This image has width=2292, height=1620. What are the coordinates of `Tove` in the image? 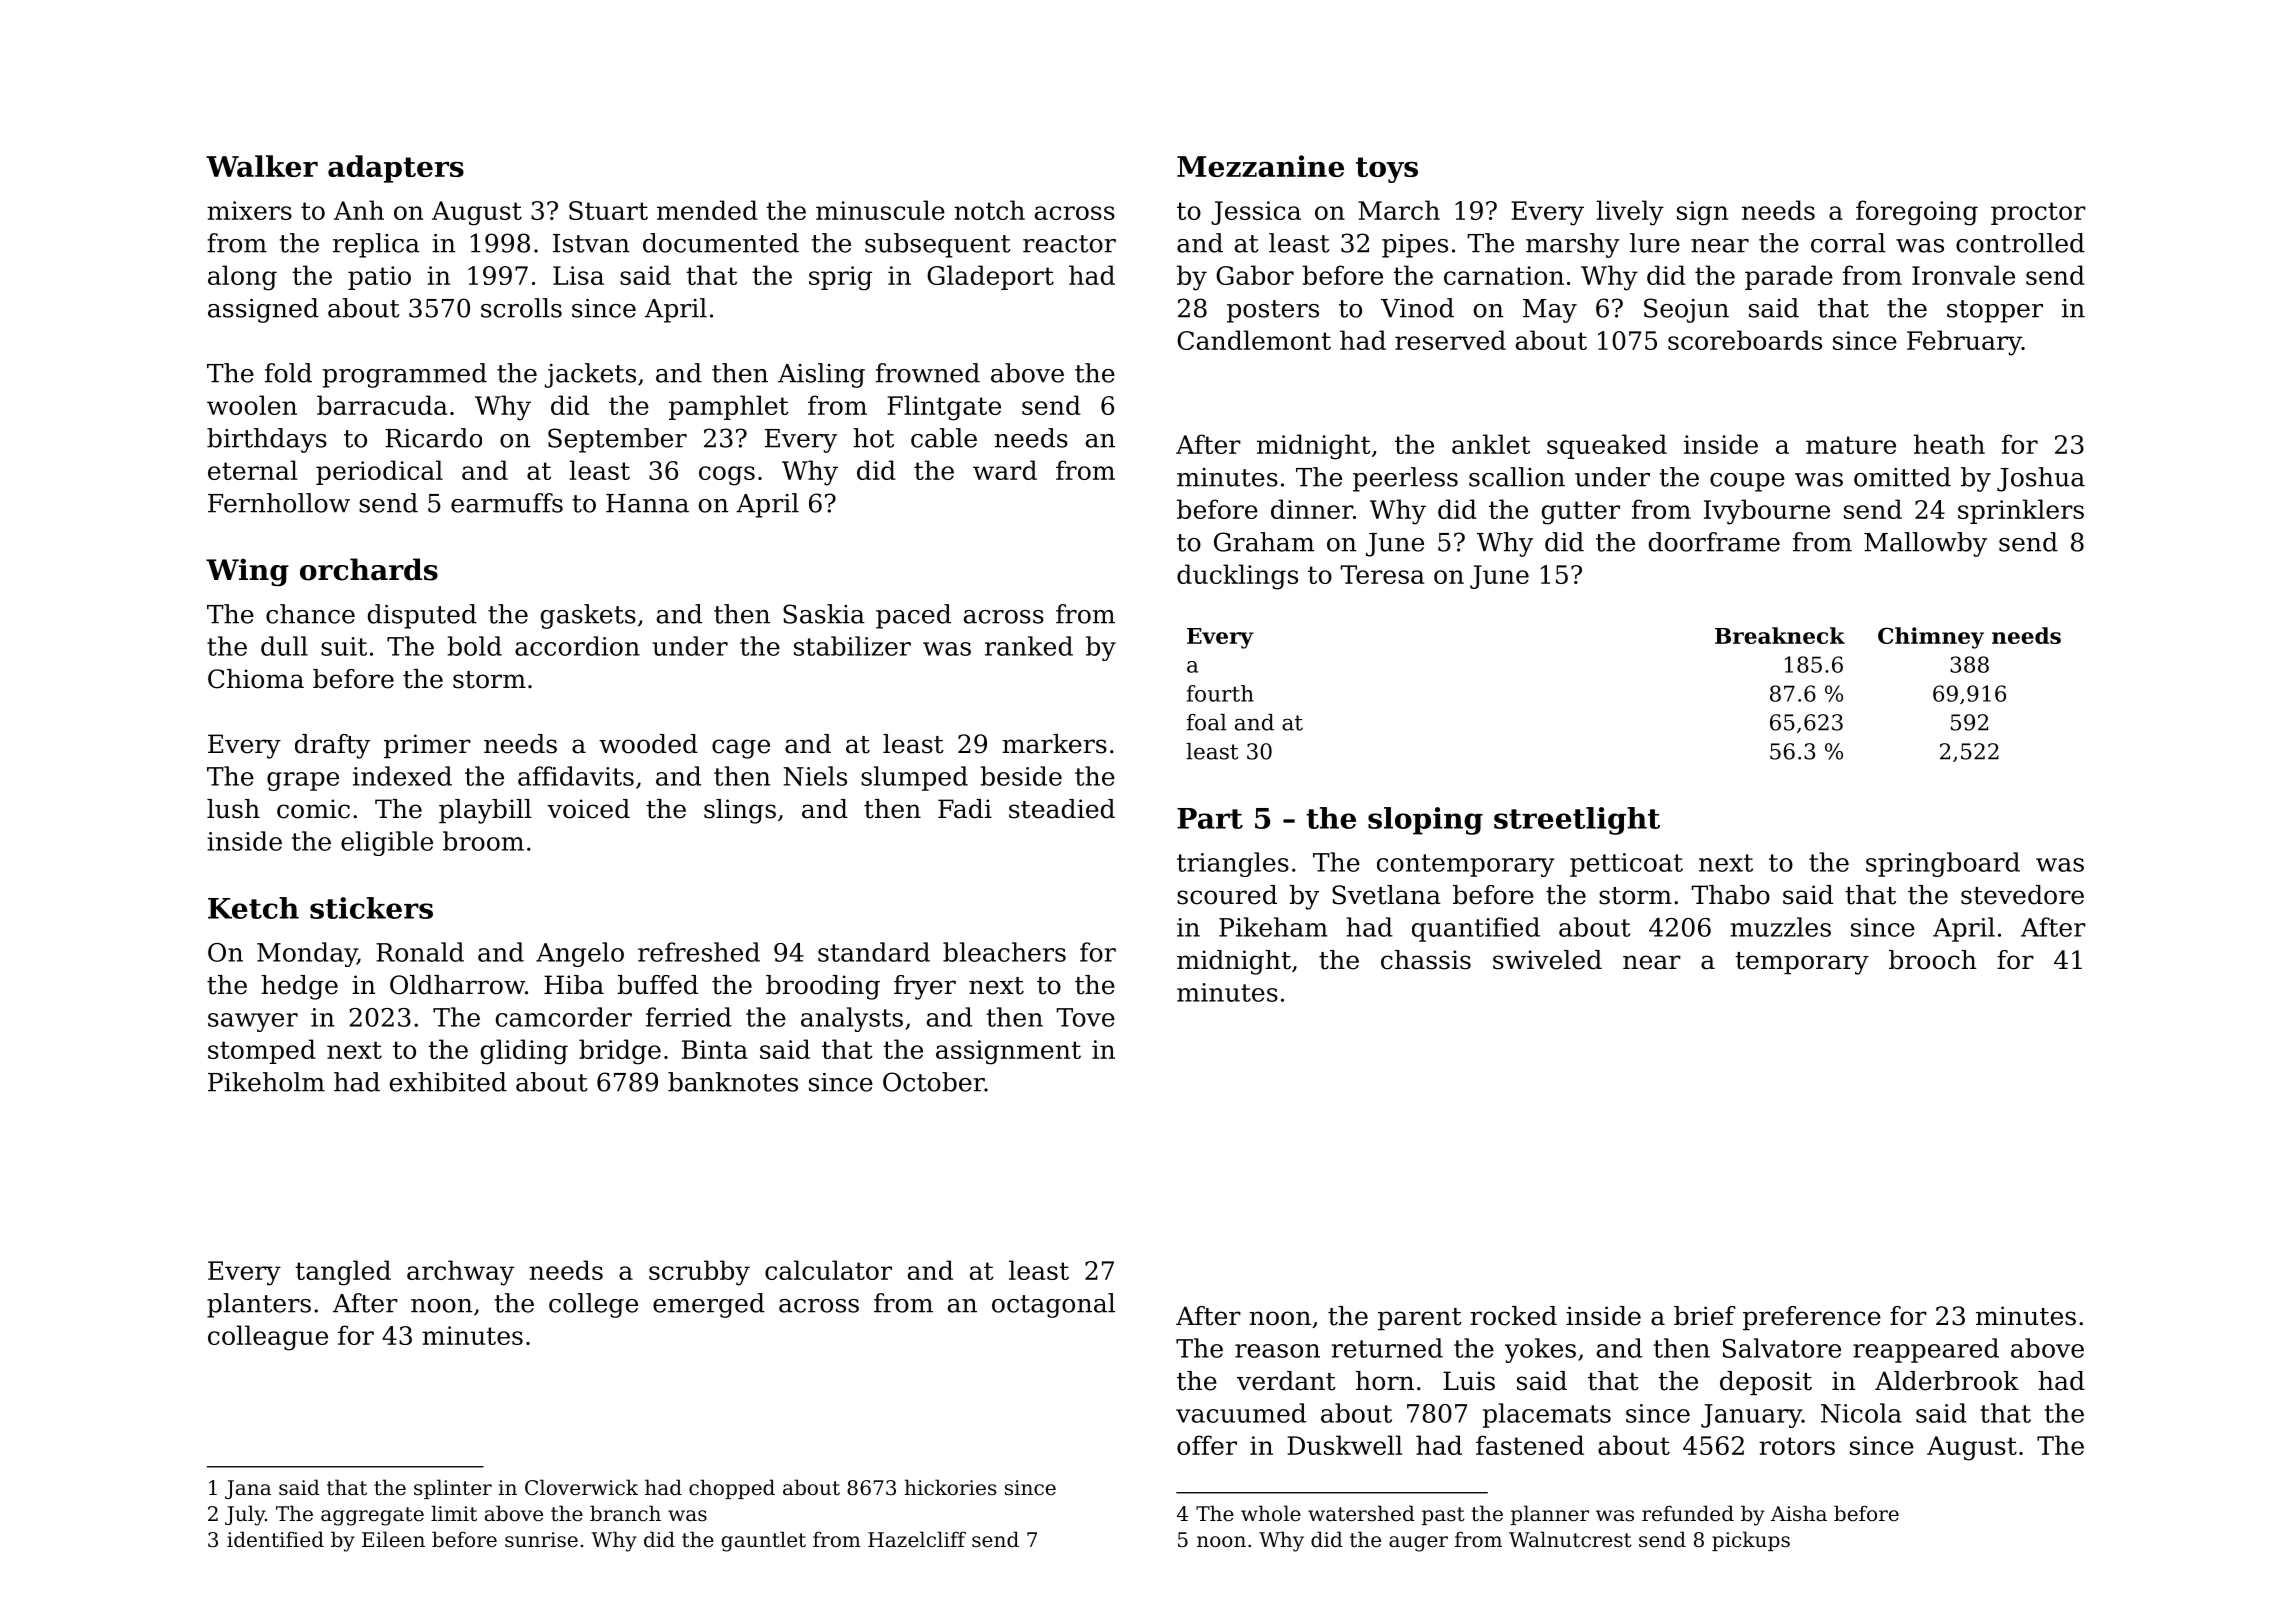 It's located at (1085, 1017).
